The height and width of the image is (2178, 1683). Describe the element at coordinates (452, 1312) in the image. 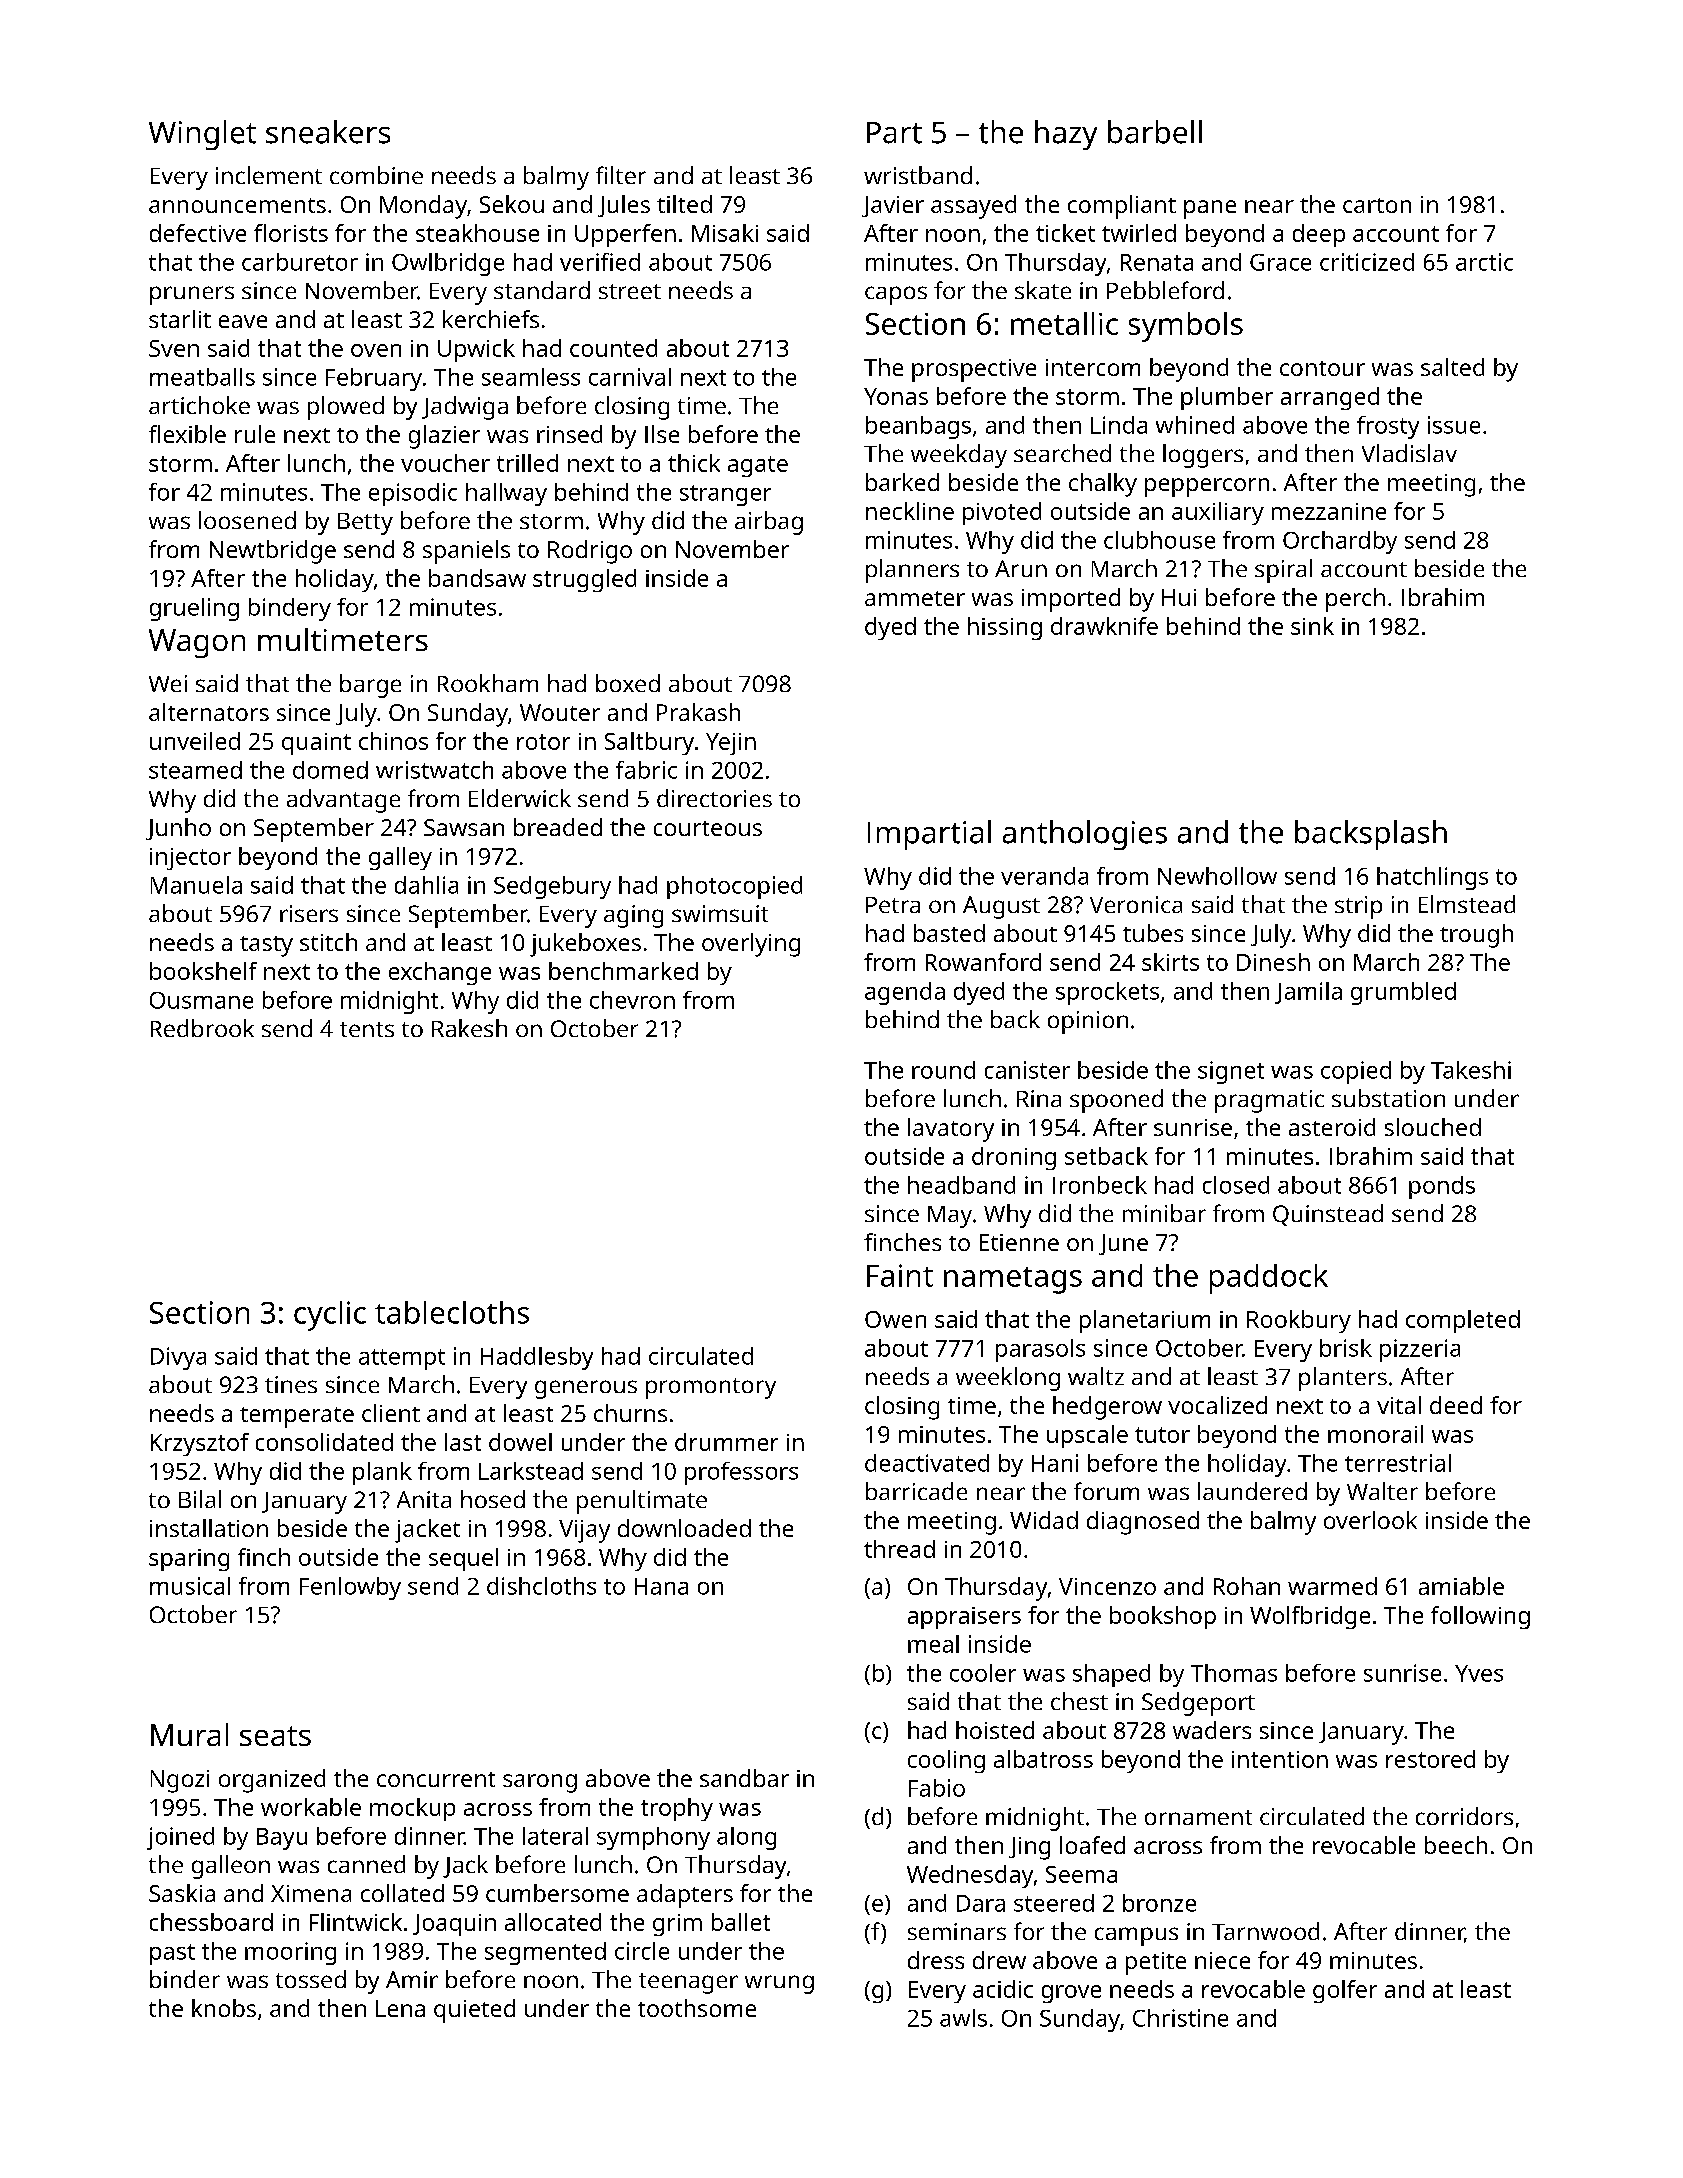

I see `tablecloths` at that location.
